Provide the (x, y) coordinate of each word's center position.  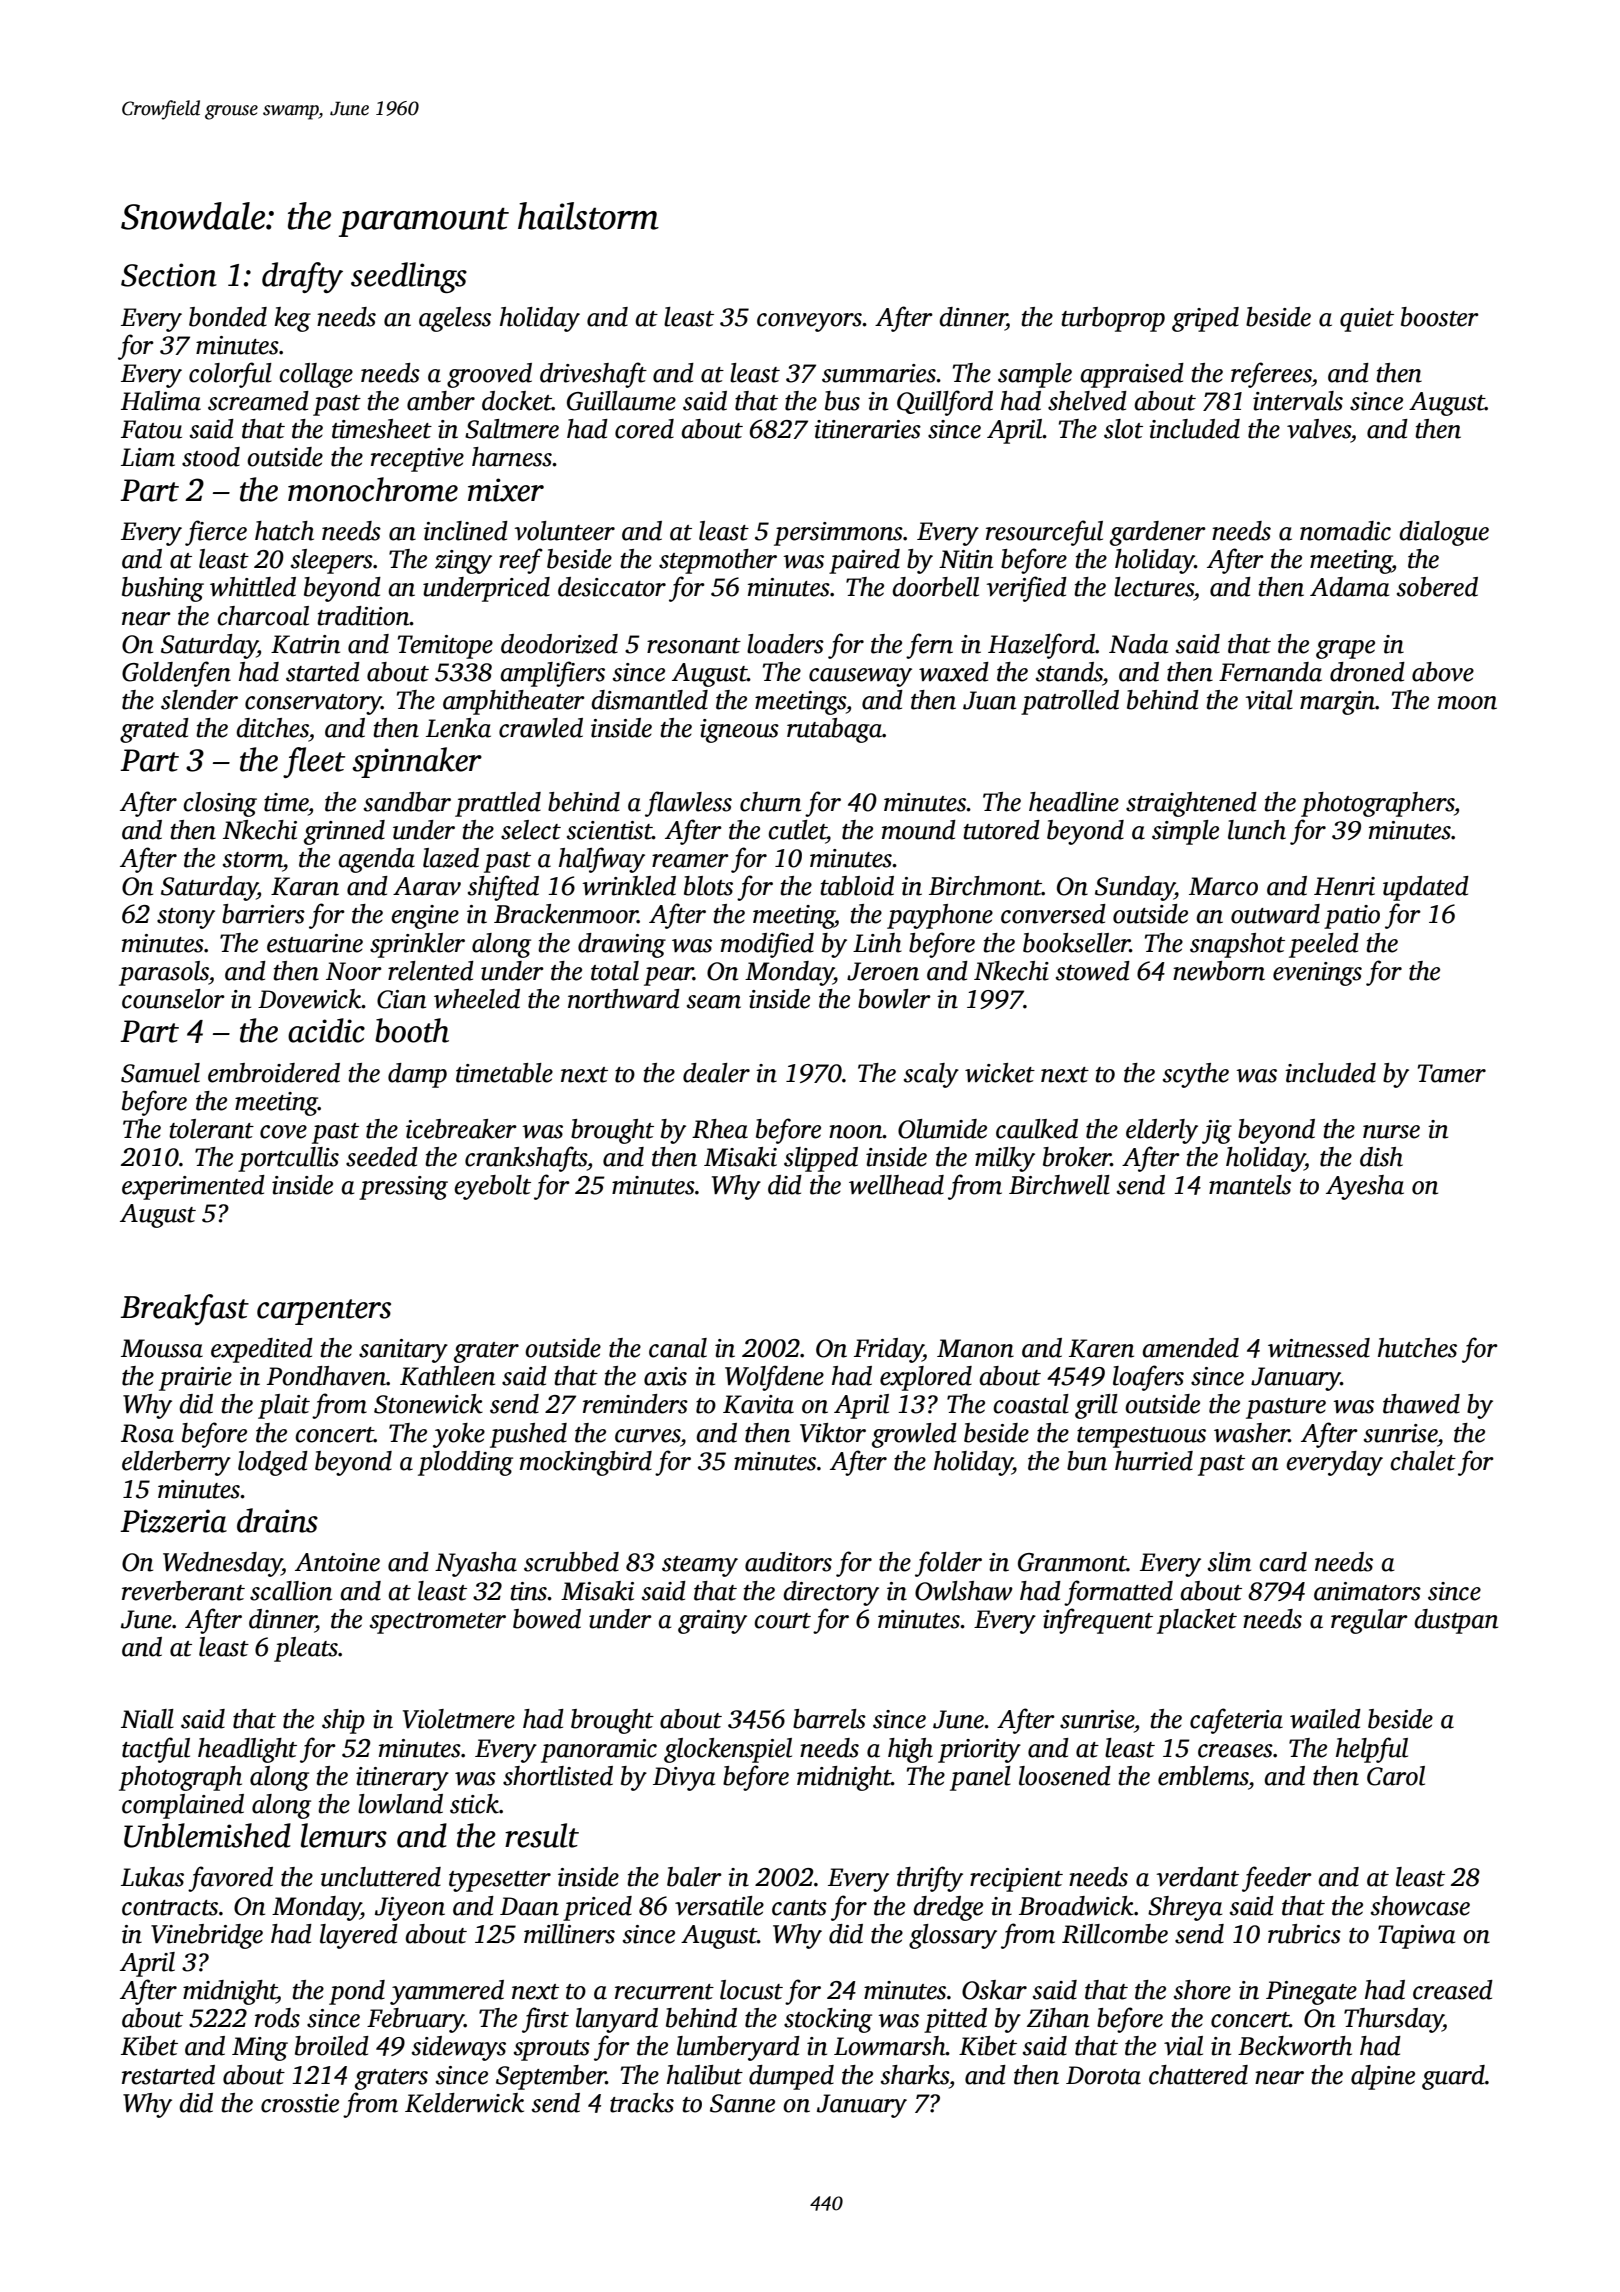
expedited (262, 1350)
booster (1440, 317)
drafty (302, 277)
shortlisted (558, 1776)
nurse (1391, 1132)
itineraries (867, 429)
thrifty (930, 1879)
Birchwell (1059, 1185)
